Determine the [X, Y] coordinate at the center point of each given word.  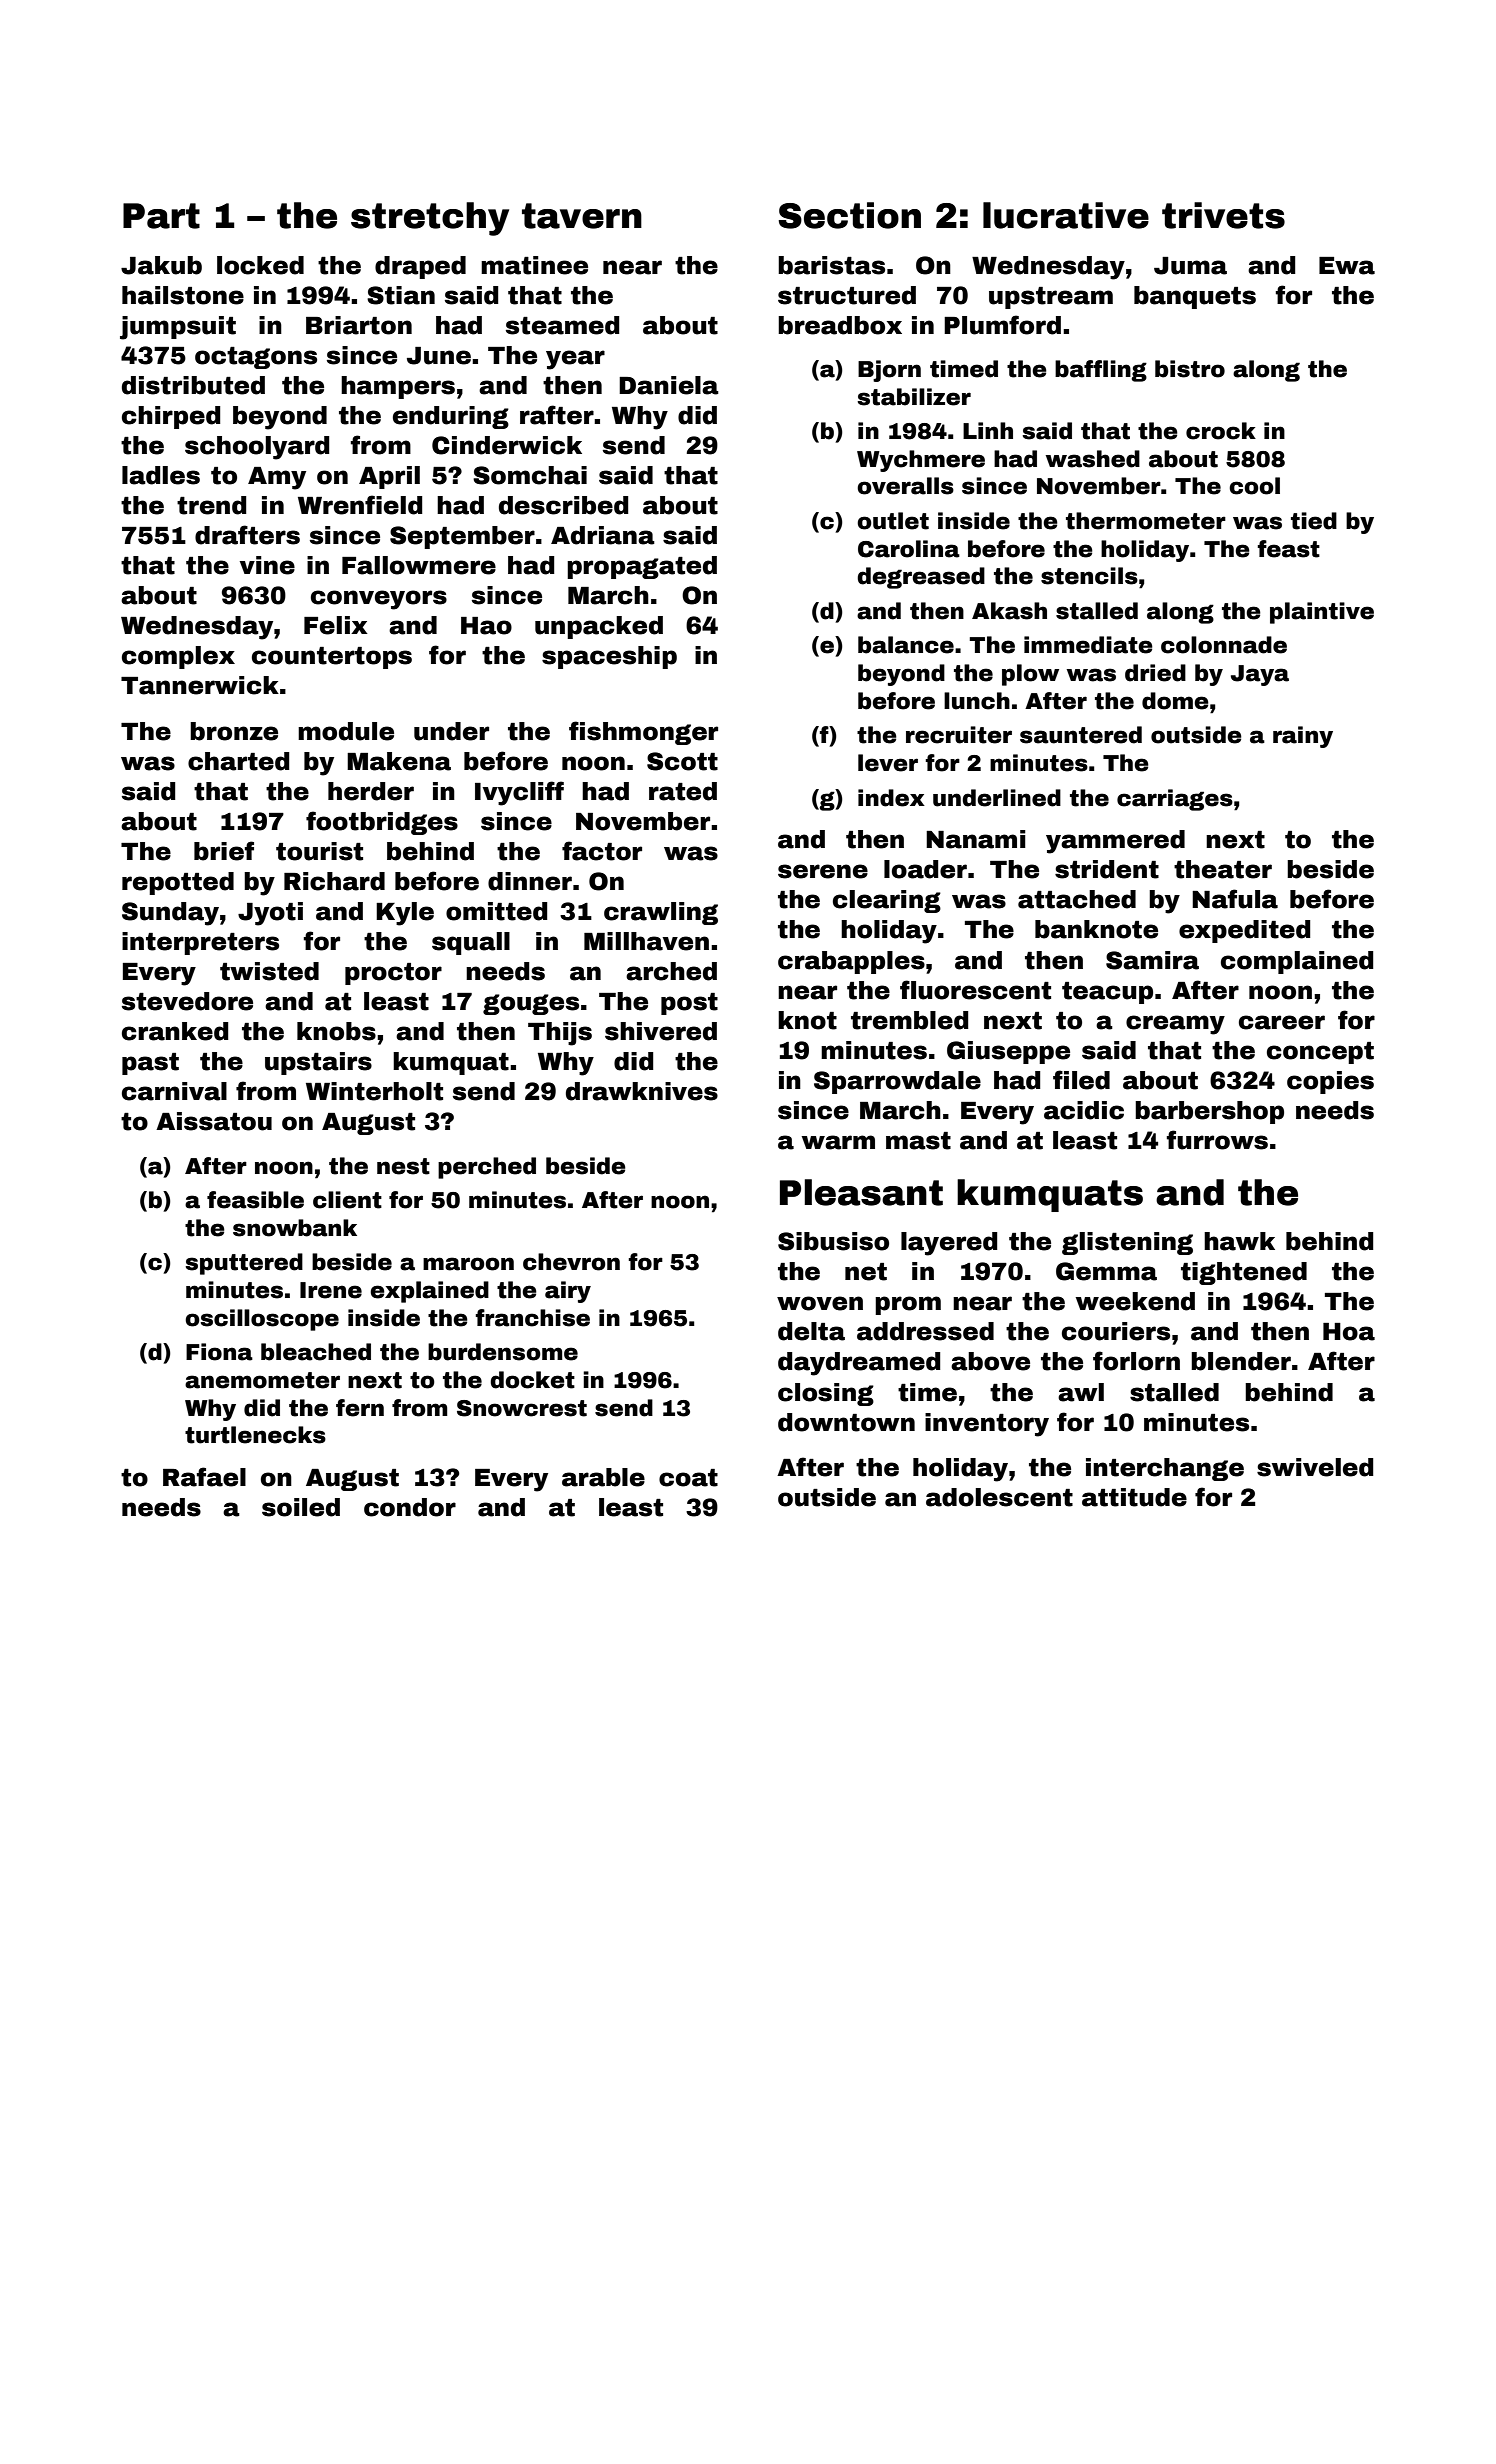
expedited [1244, 931]
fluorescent [975, 990]
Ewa [1347, 266]
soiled [301, 1507]
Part [161, 216]
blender [1241, 1361]
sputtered [244, 1264]
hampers [398, 387]
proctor [393, 974]
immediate [1088, 645]
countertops [332, 658]
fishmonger [643, 733]
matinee [534, 265]
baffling [1101, 371]
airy [568, 1292]
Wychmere [921, 461]
